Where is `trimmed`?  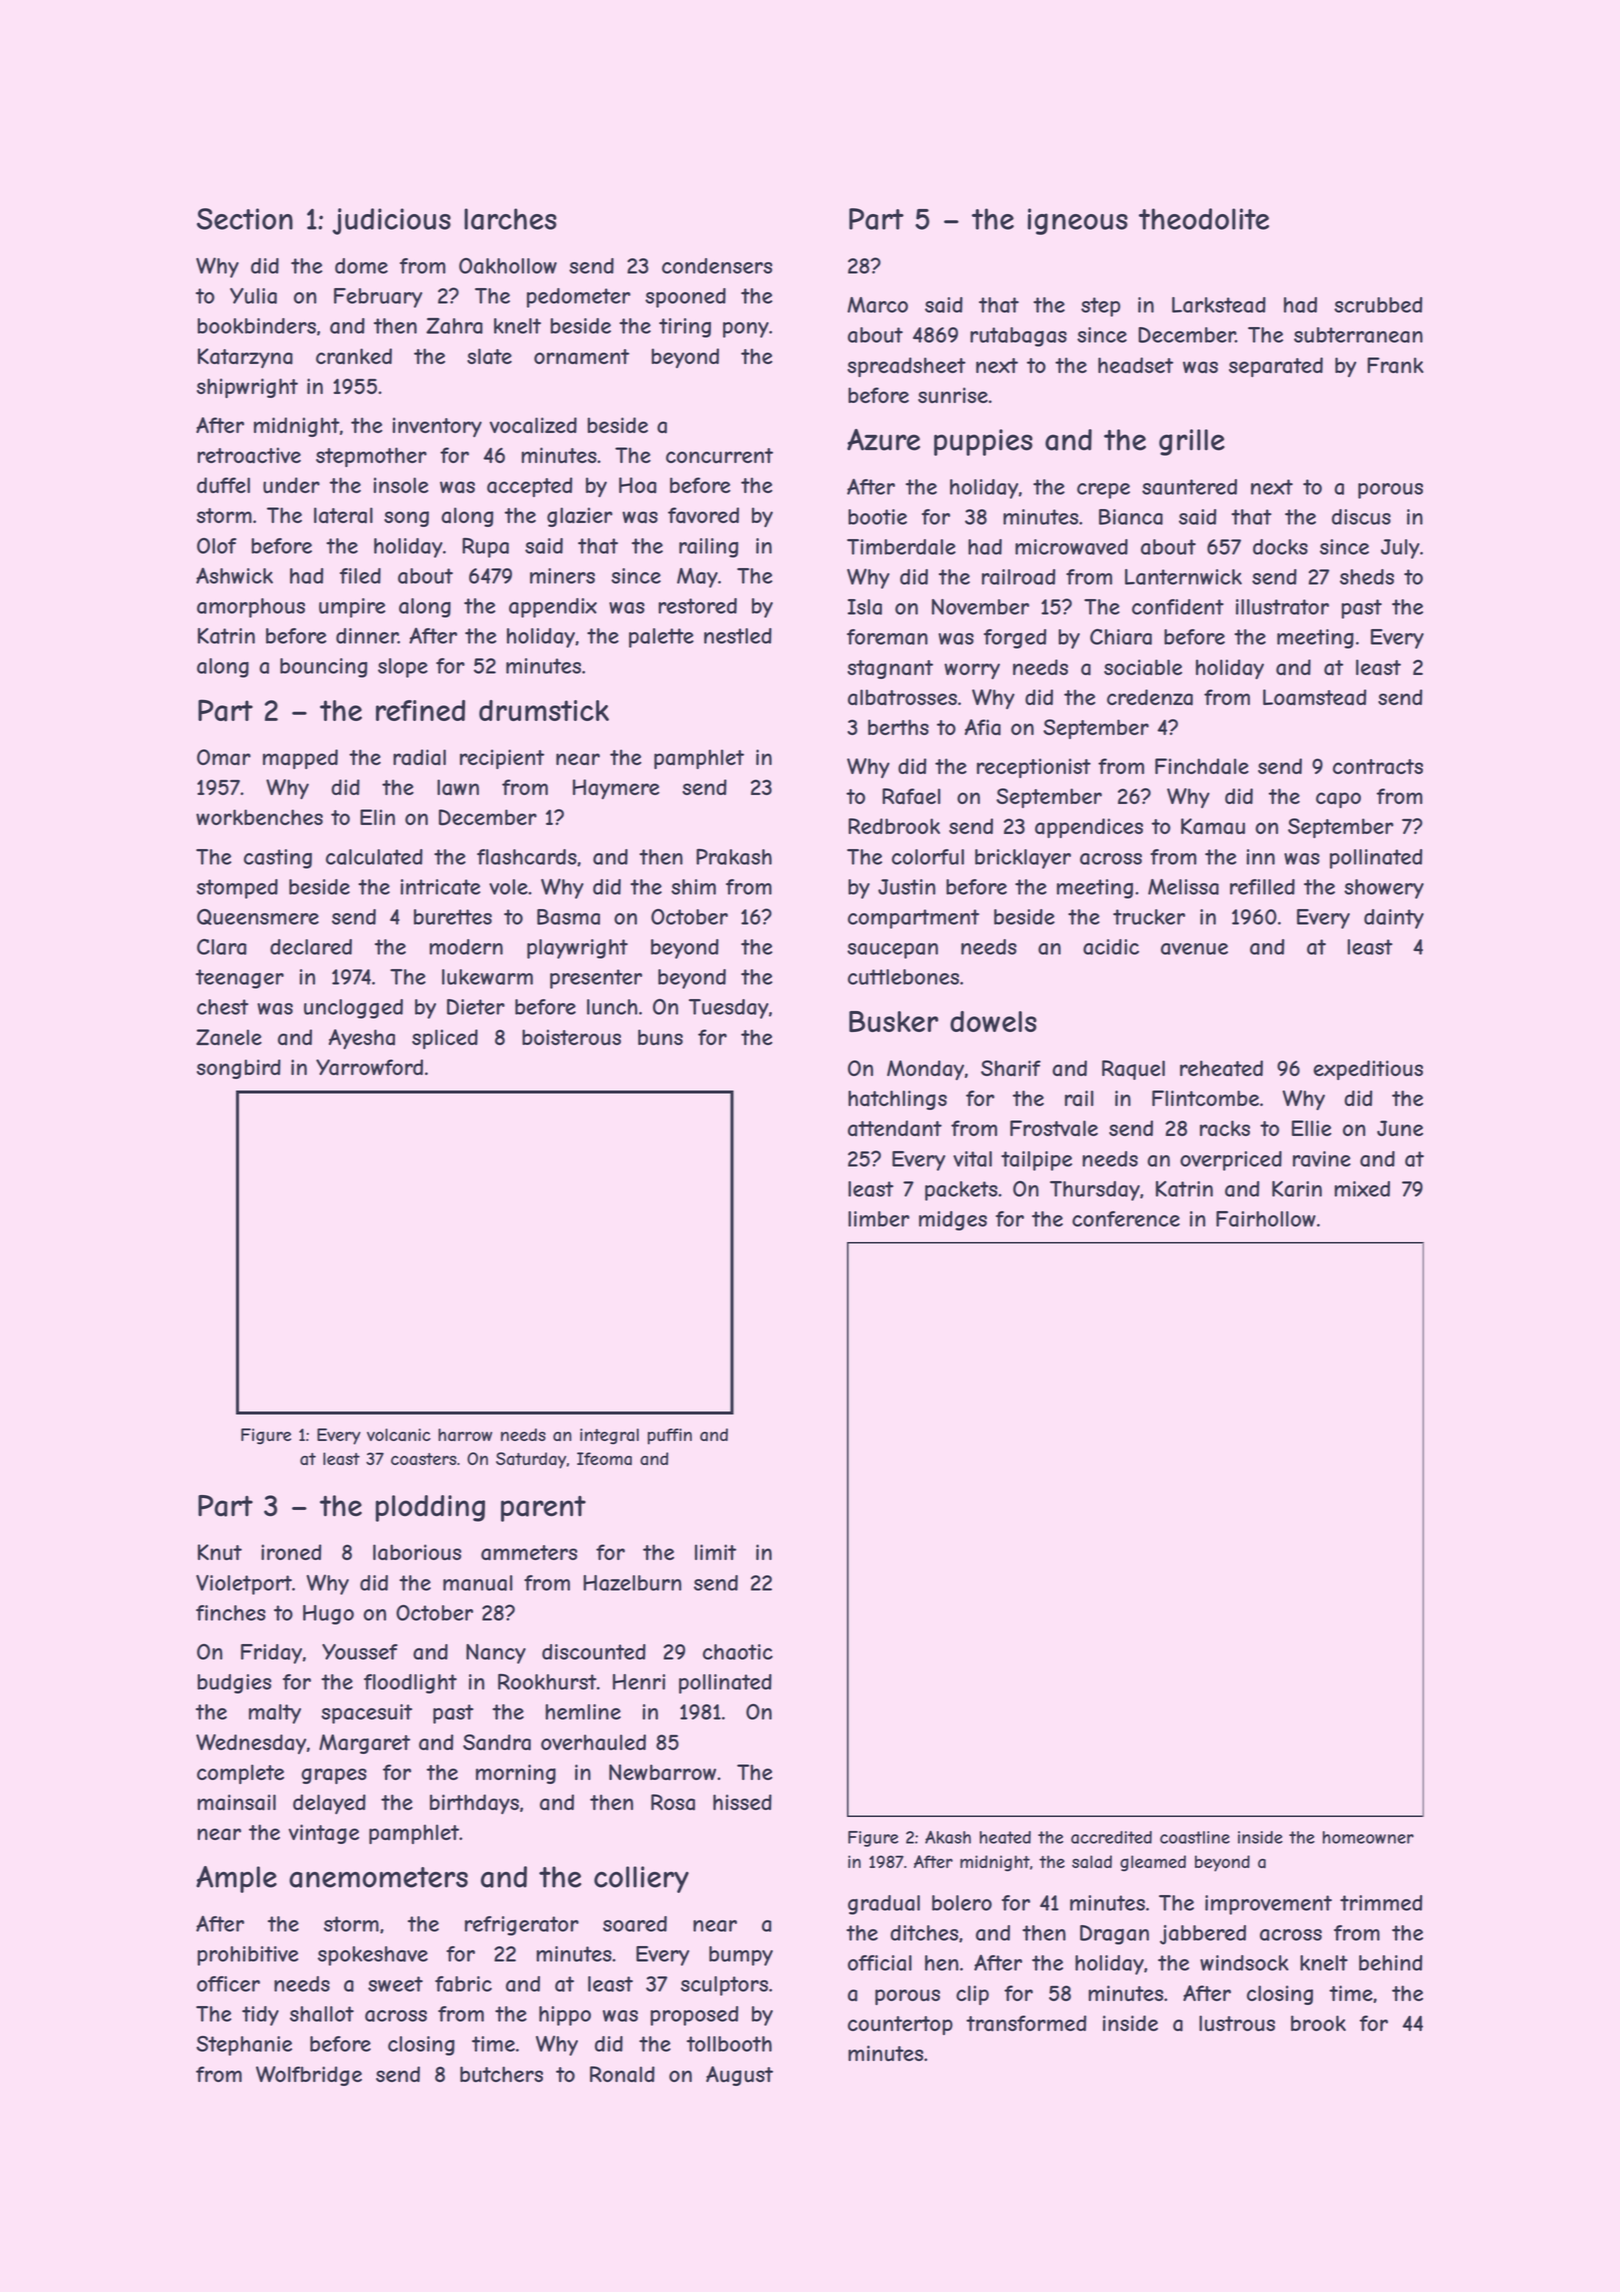 trimmed is located at coordinates (1381, 1903).
